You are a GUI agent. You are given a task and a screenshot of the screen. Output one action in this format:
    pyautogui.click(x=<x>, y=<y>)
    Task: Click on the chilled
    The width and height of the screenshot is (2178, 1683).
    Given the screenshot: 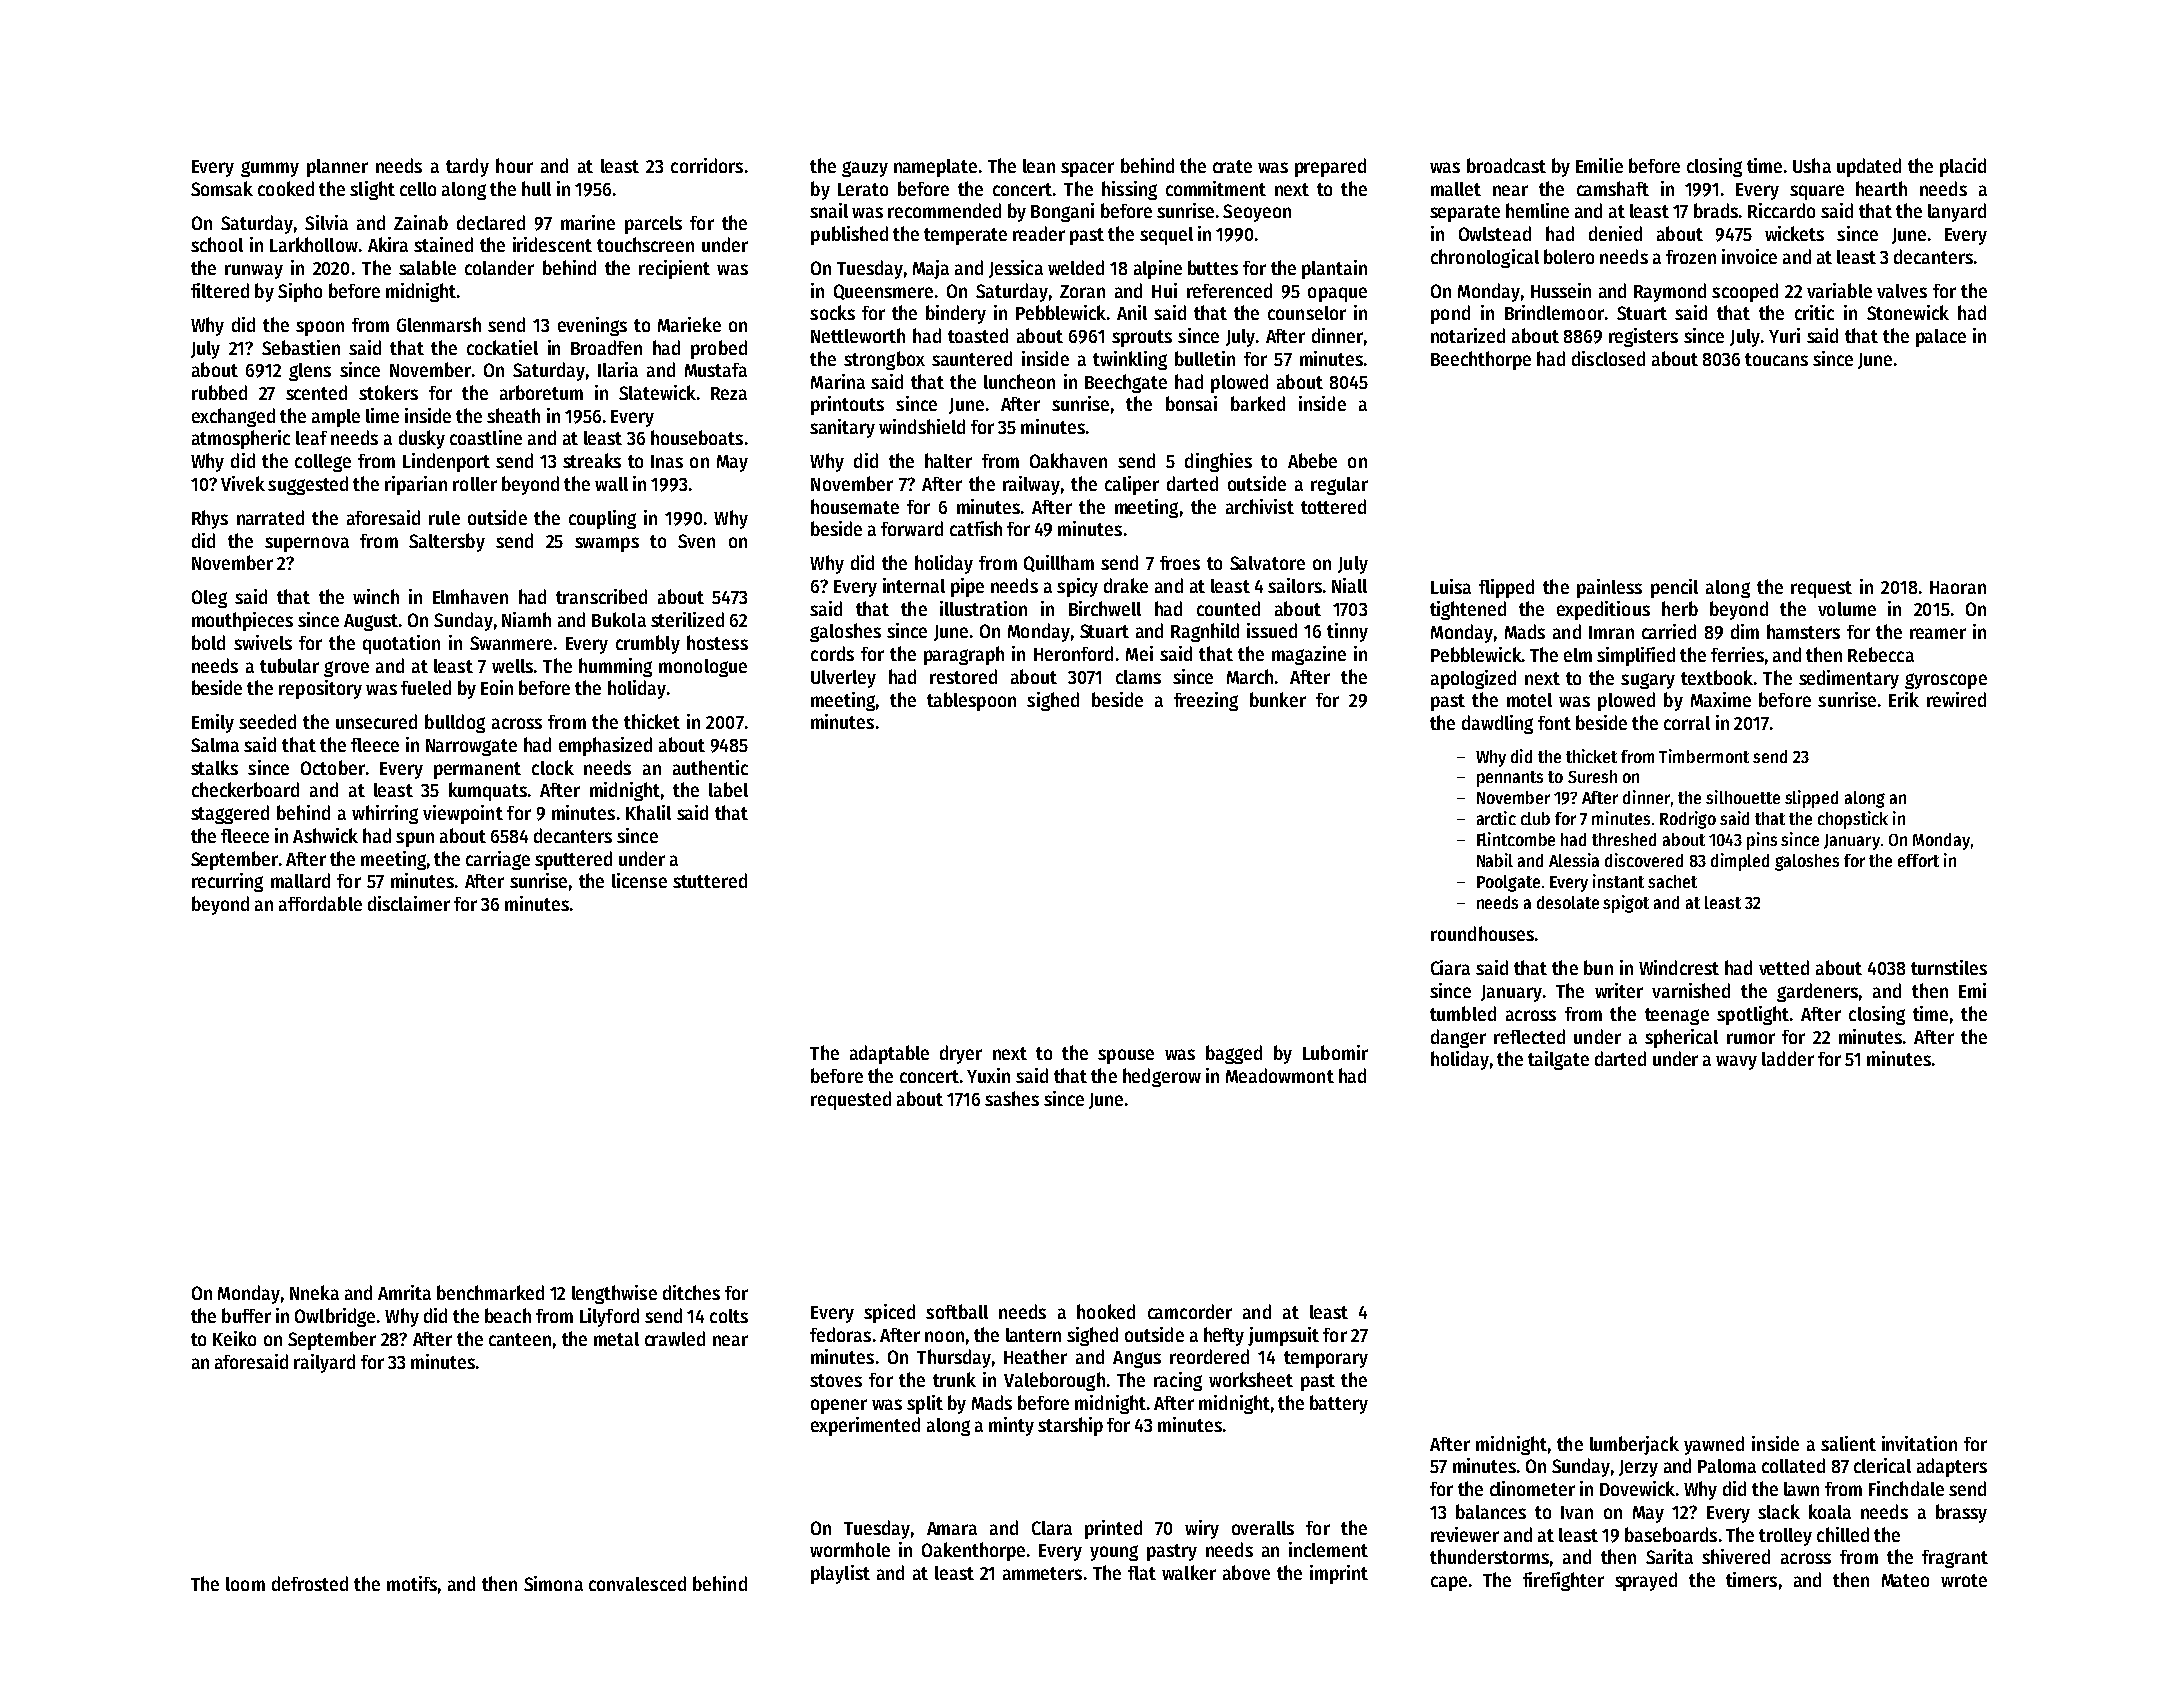 What is the action you would take?
    pyautogui.click(x=1843, y=1534)
